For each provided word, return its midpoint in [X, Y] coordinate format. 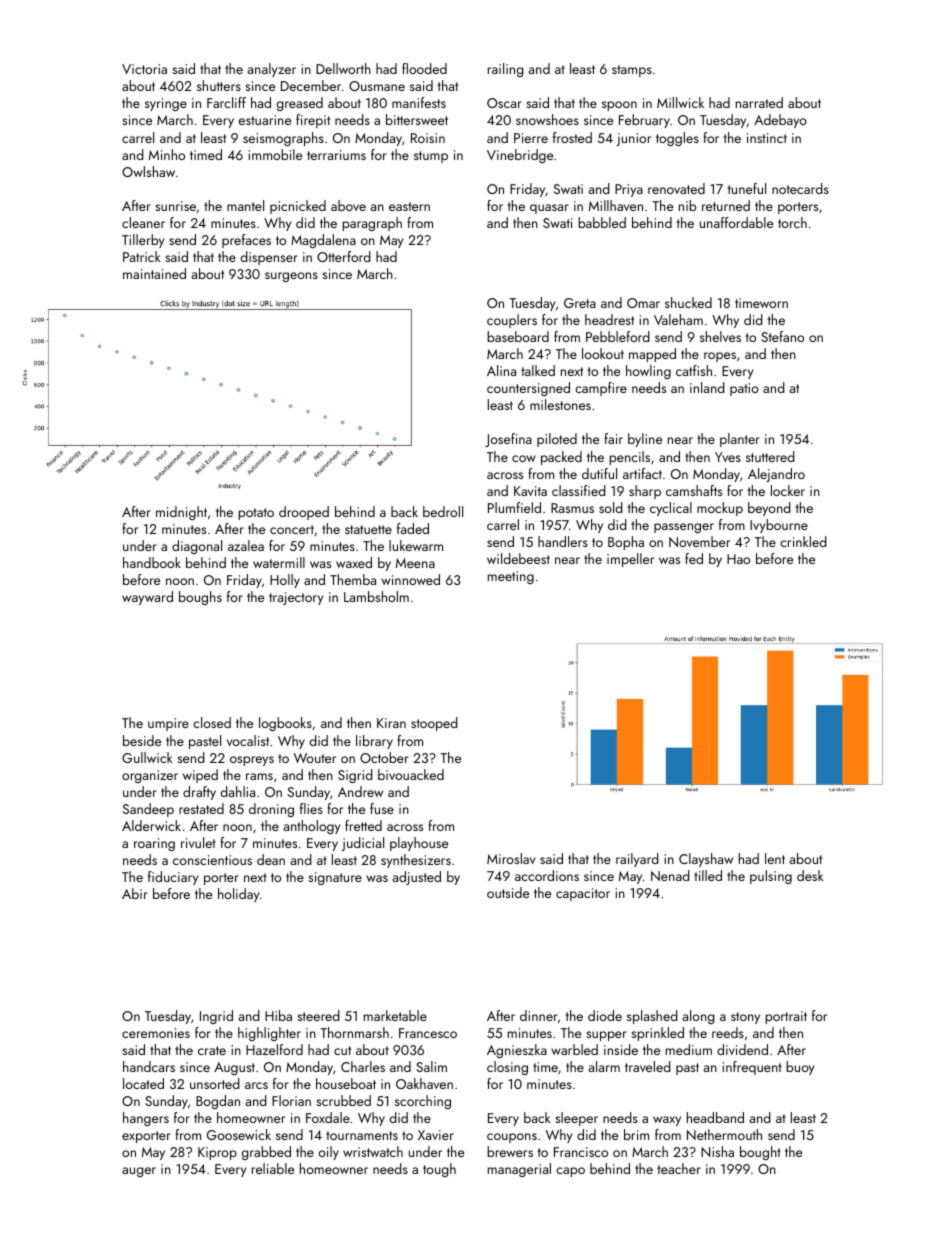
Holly [285, 581]
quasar [549, 209]
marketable [395, 1015]
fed [694, 558]
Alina [501, 370]
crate [212, 1050]
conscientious [212, 860]
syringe [166, 104]
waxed [354, 562]
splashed [652, 1017]
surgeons [291, 277]
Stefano [782, 336]
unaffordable [736, 222]
